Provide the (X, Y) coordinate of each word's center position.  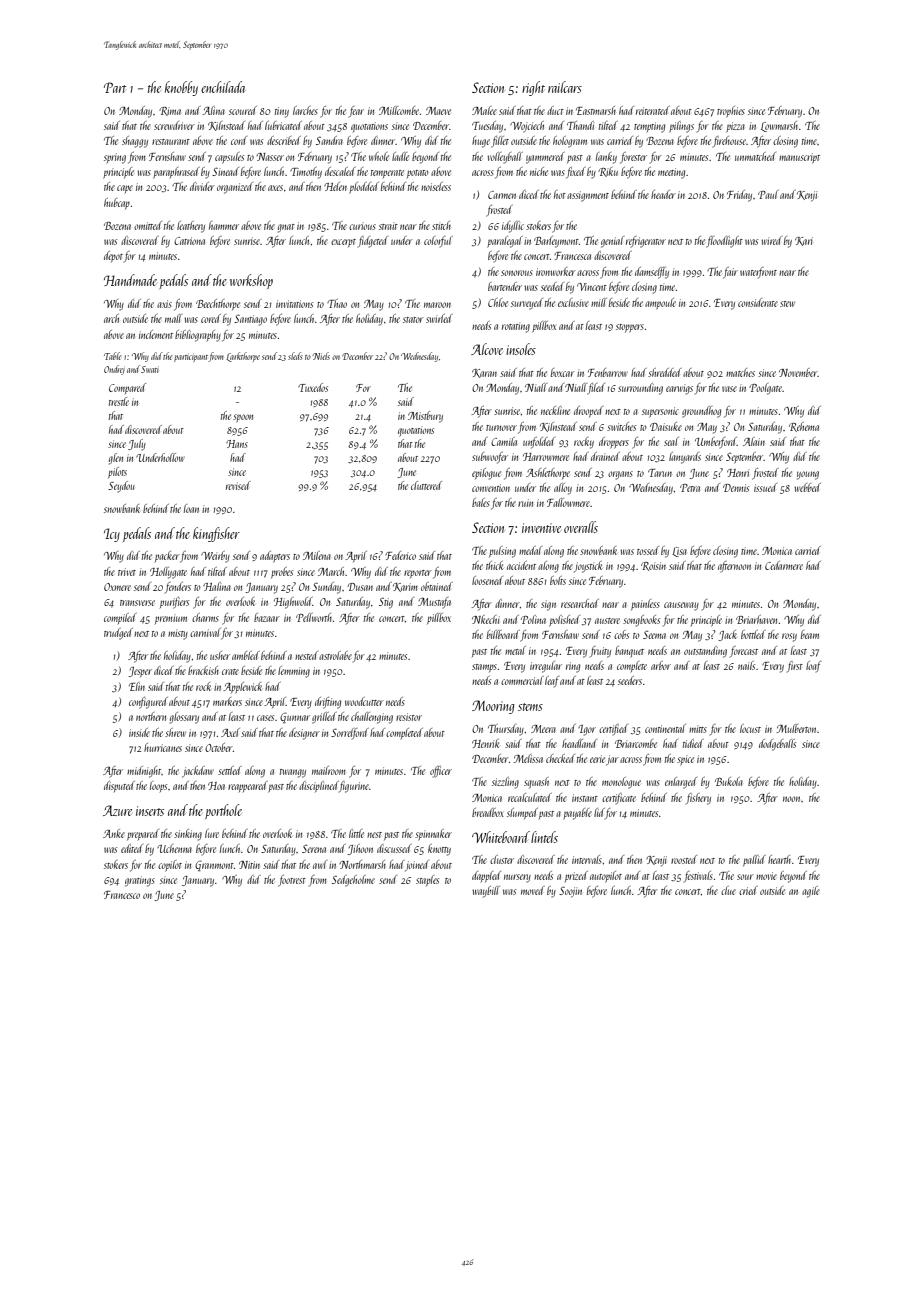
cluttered (426, 485)
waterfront (758, 272)
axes (275, 188)
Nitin (249, 865)
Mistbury (425, 417)
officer (441, 772)
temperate (387, 174)
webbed (807, 487)
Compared (127, 388)
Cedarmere (784, 565)
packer (167, 556)
